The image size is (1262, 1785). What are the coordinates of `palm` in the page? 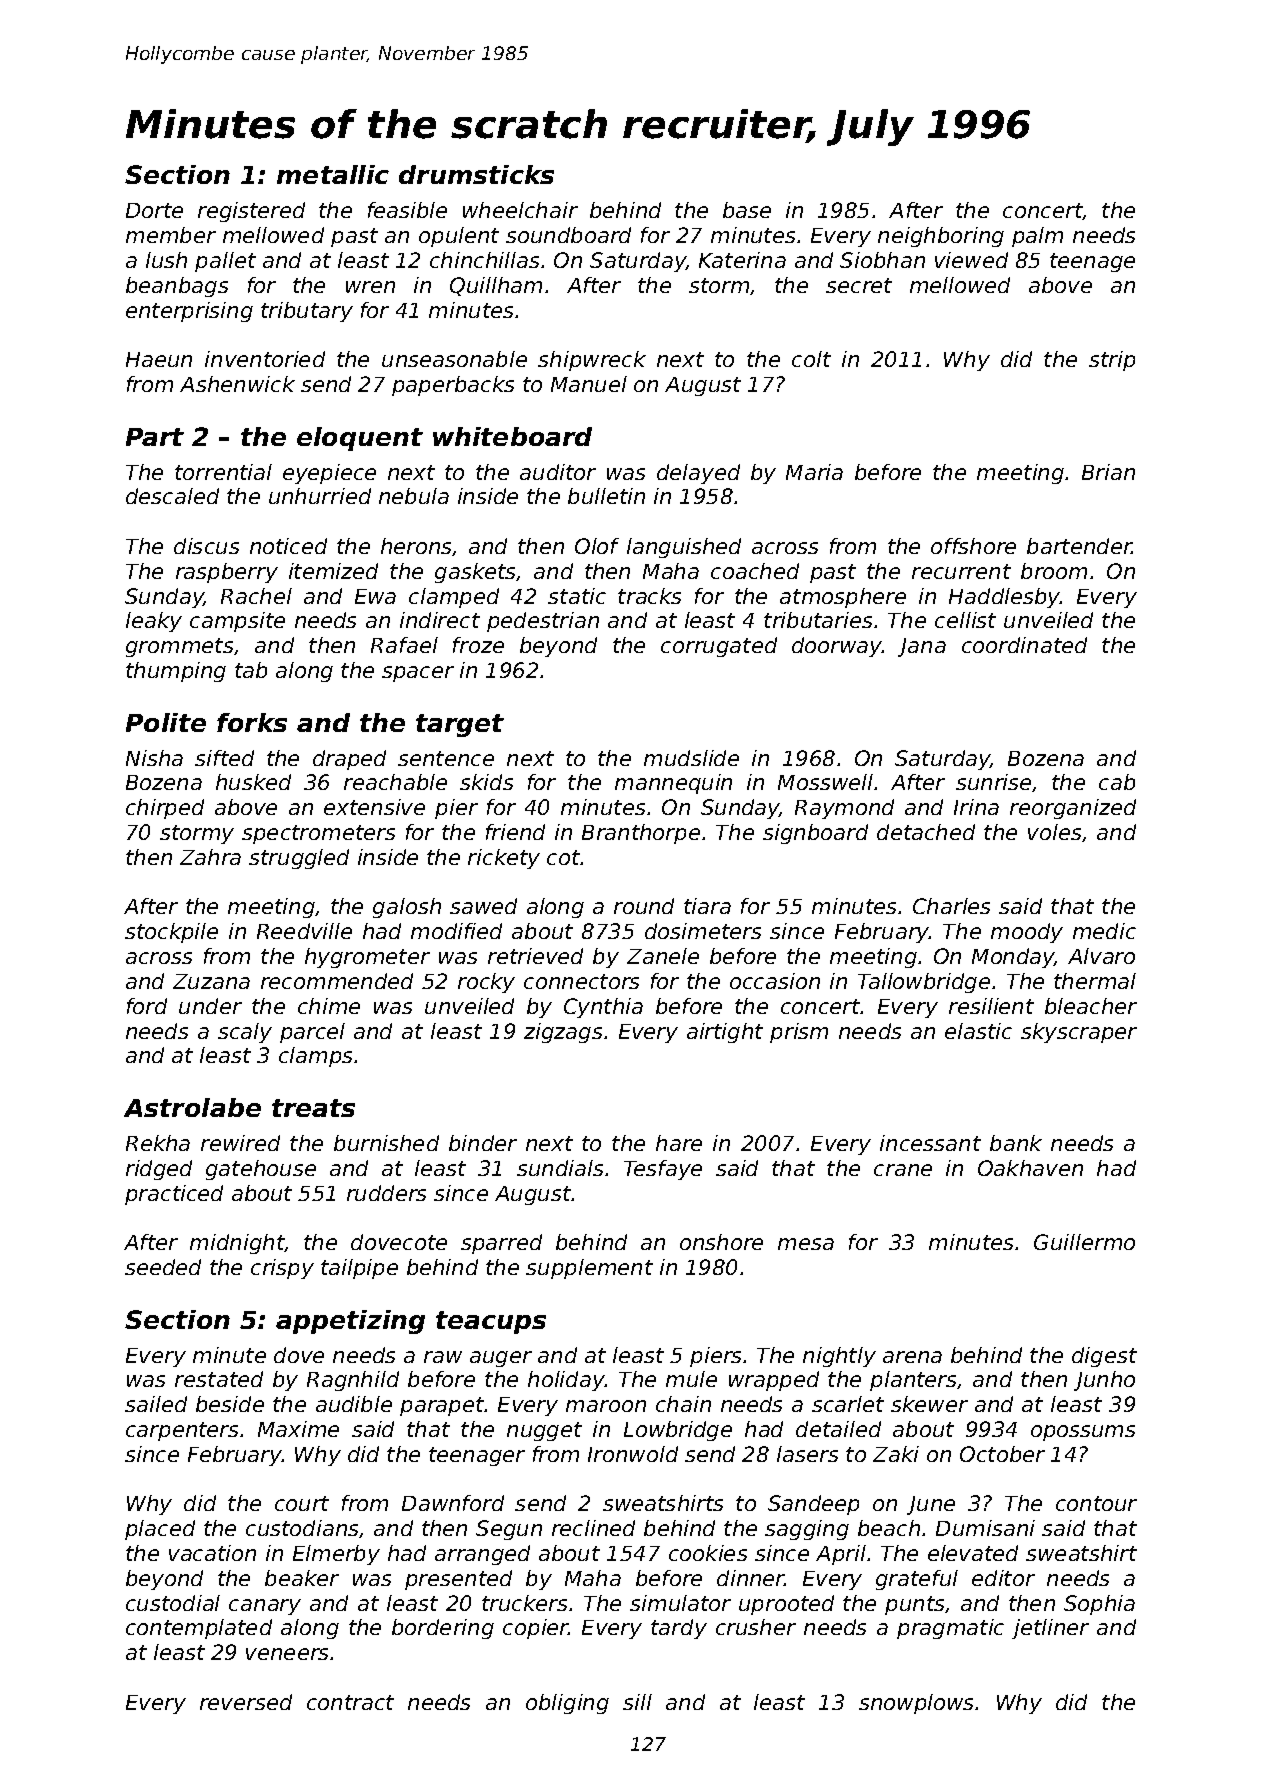 It's located at (1037, 237).
